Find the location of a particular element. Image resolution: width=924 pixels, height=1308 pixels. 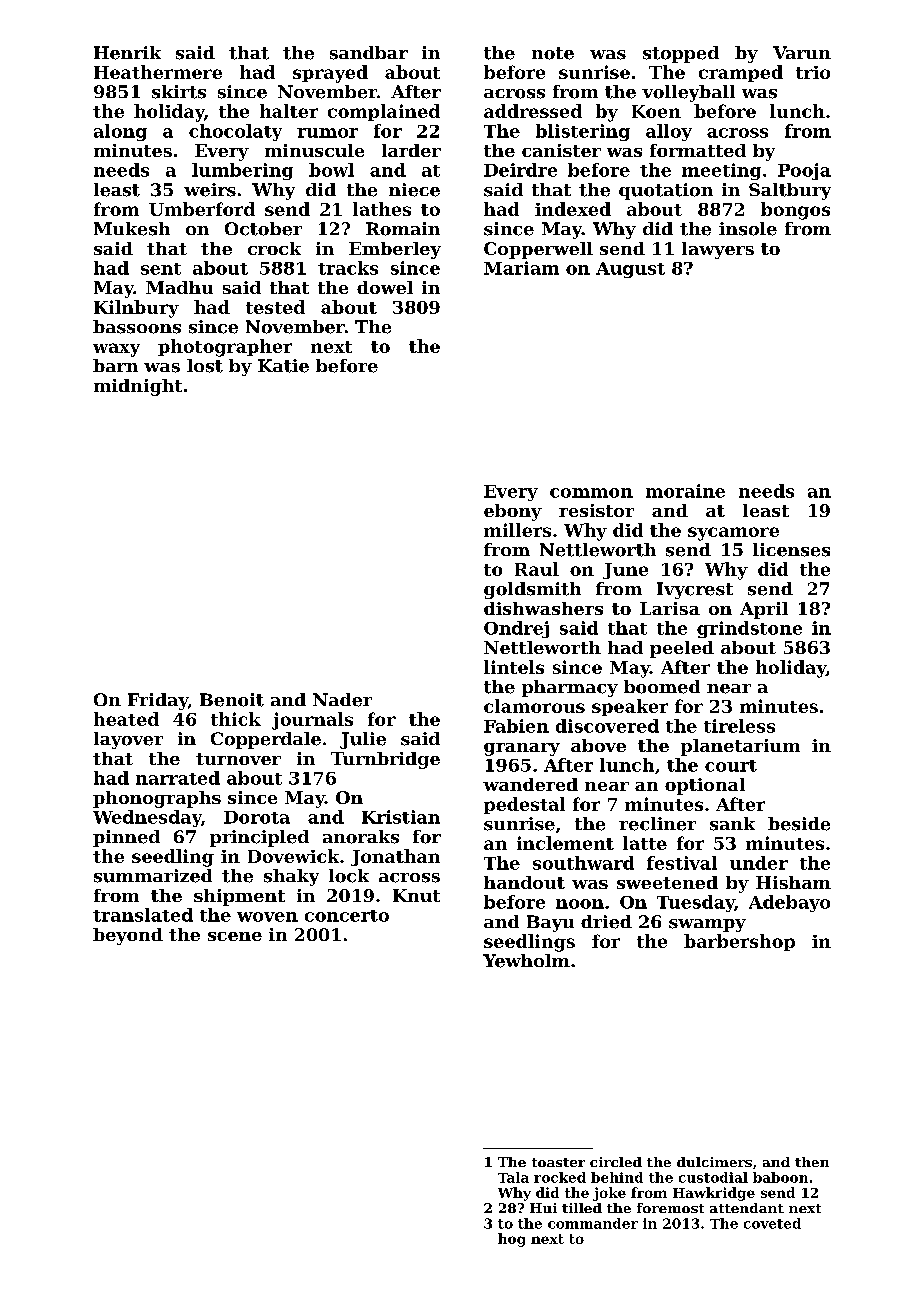

clamorous is located at coordinates (534, 706).
